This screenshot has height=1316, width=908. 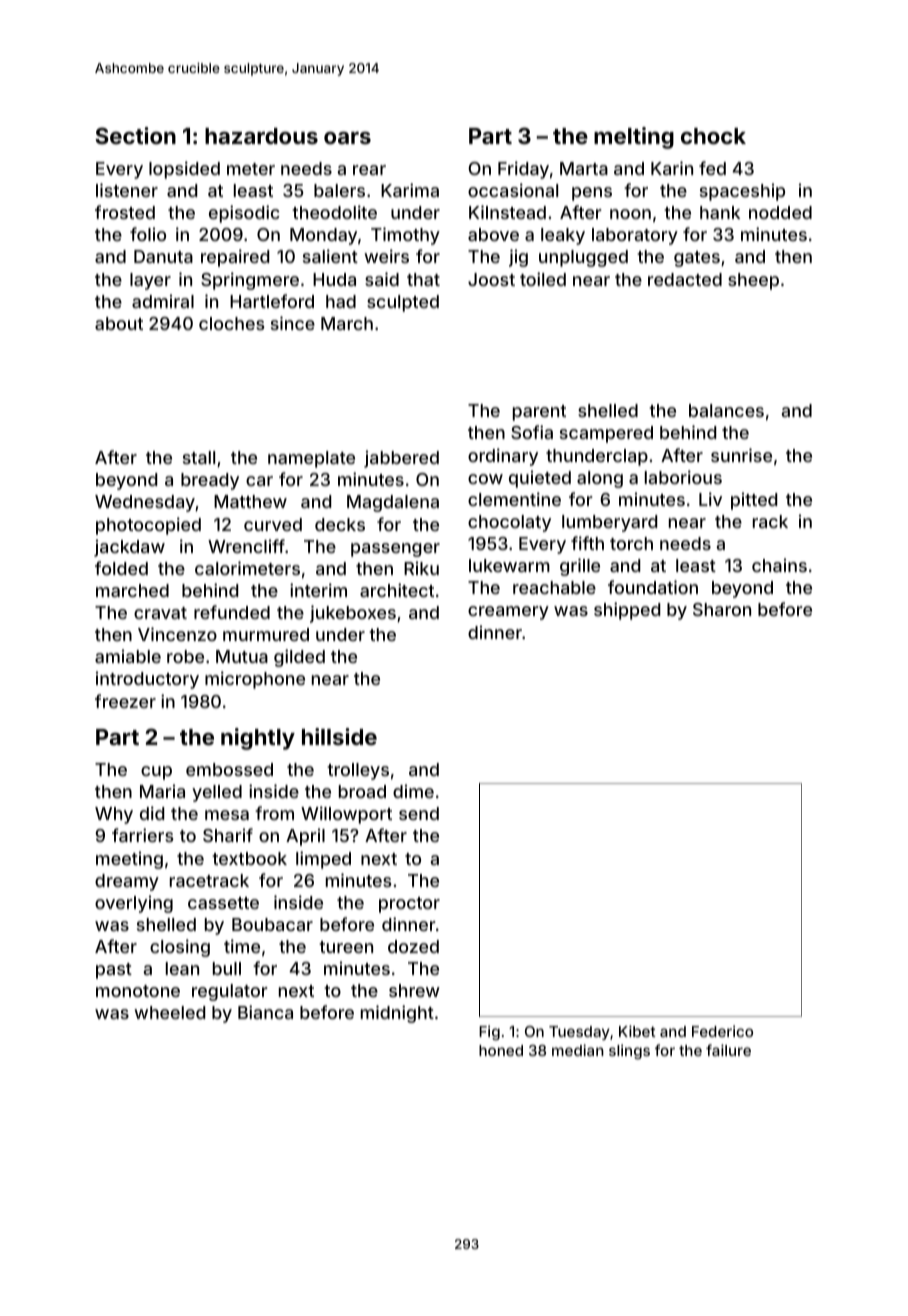 I want to click on chains, so click(x=779, y=565).
